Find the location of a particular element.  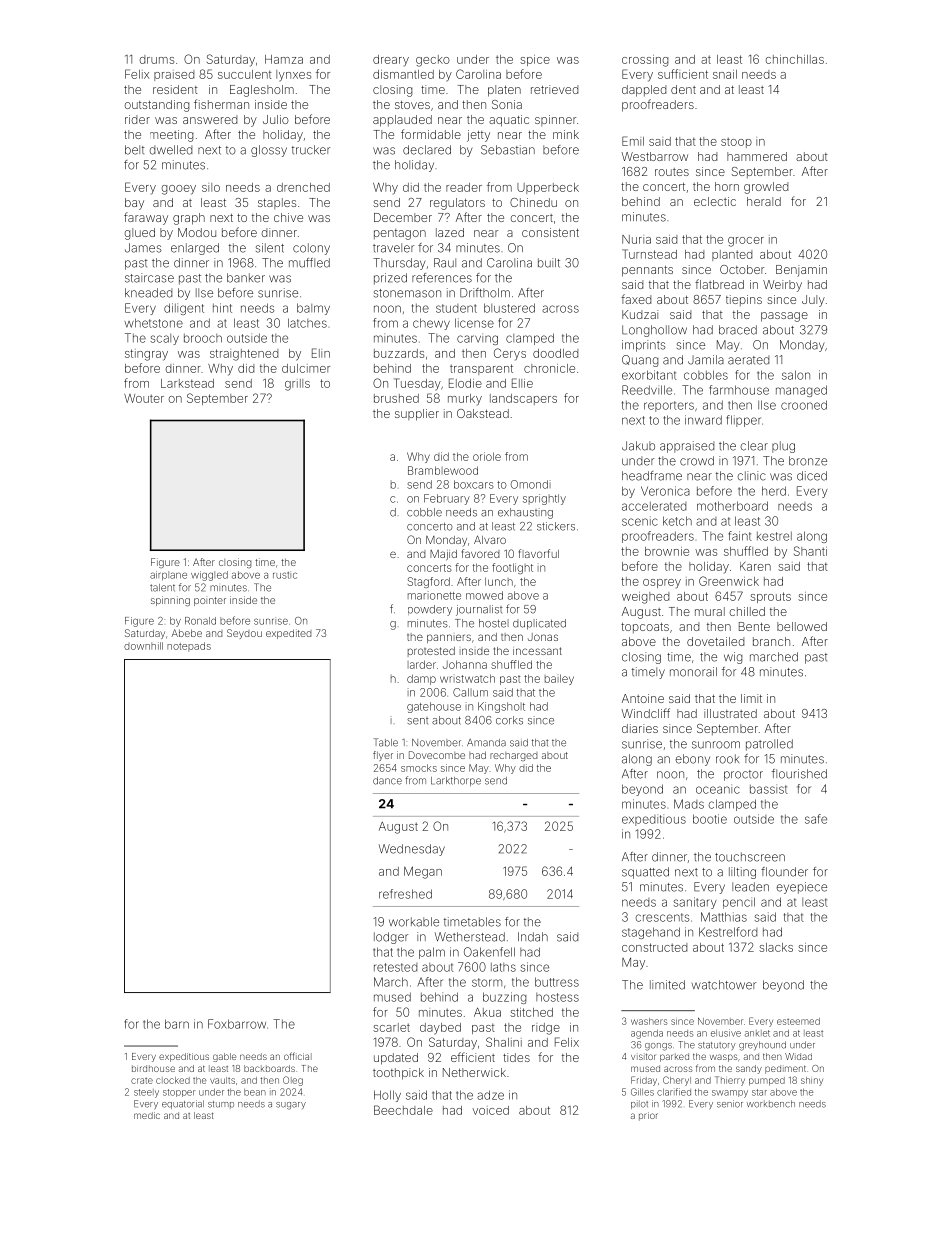

damp is located at coordinates (421, 679).
